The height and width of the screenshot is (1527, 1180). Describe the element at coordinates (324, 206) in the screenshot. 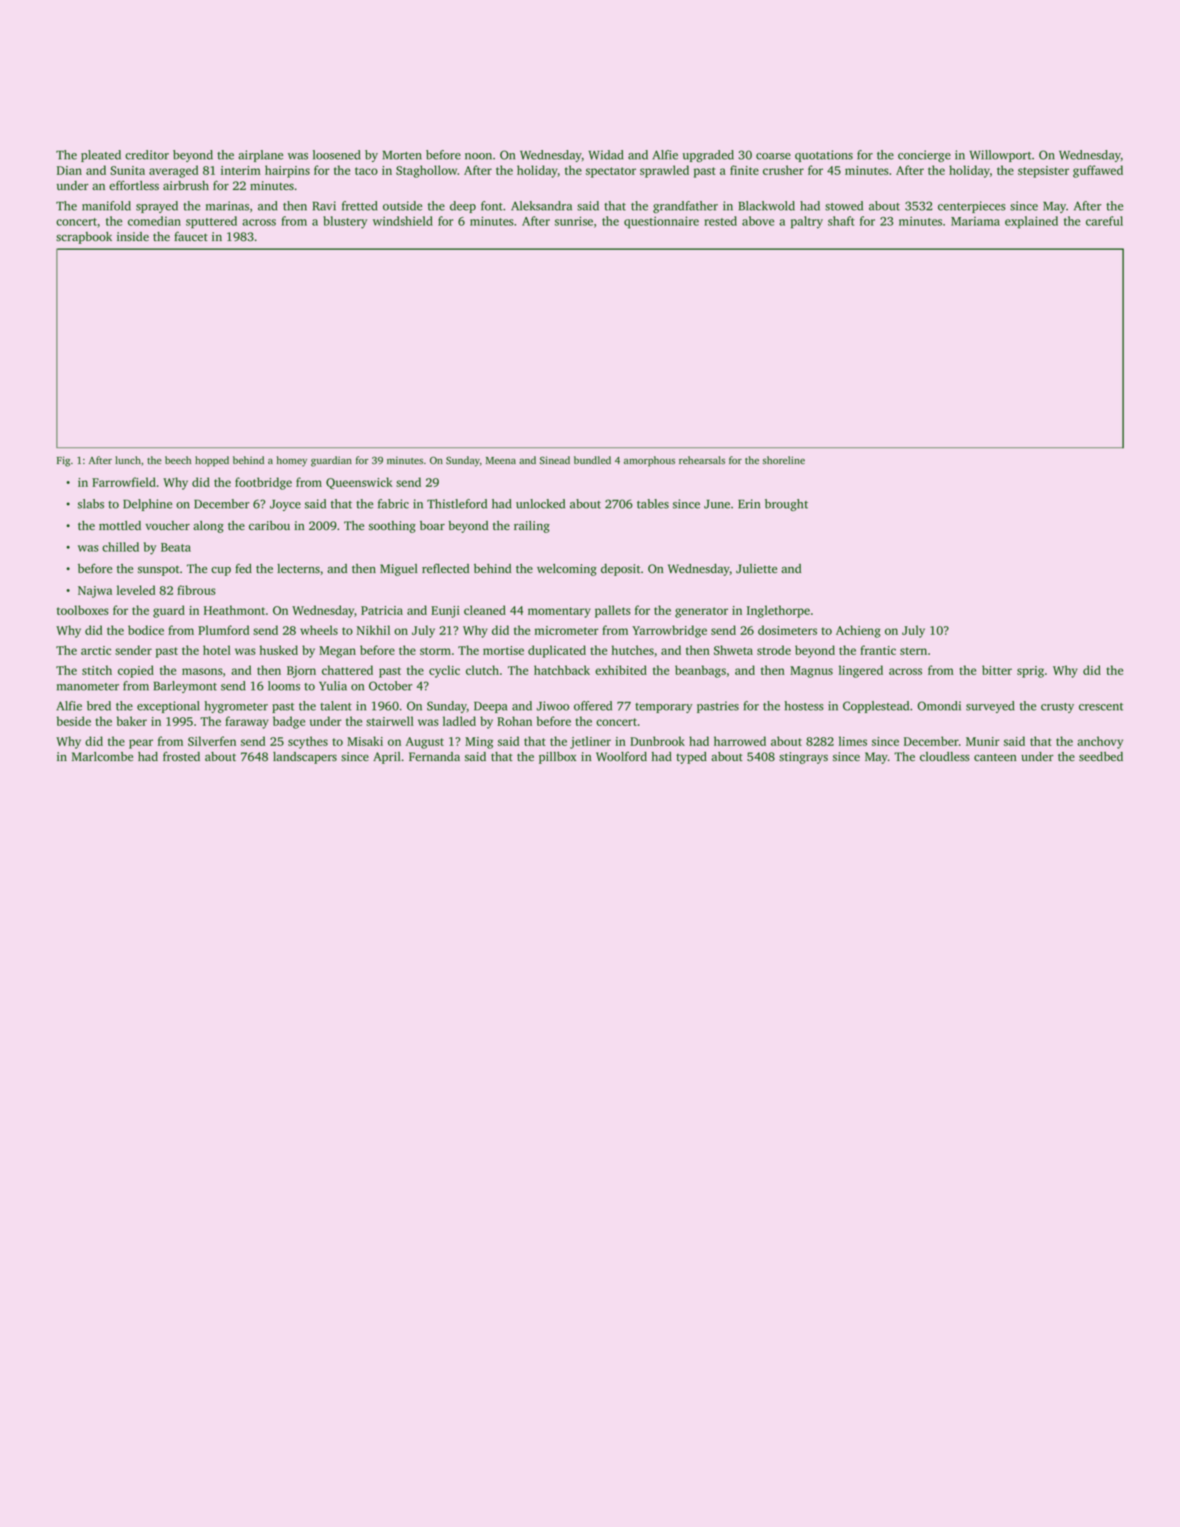

I see `Ravi` at that location.
